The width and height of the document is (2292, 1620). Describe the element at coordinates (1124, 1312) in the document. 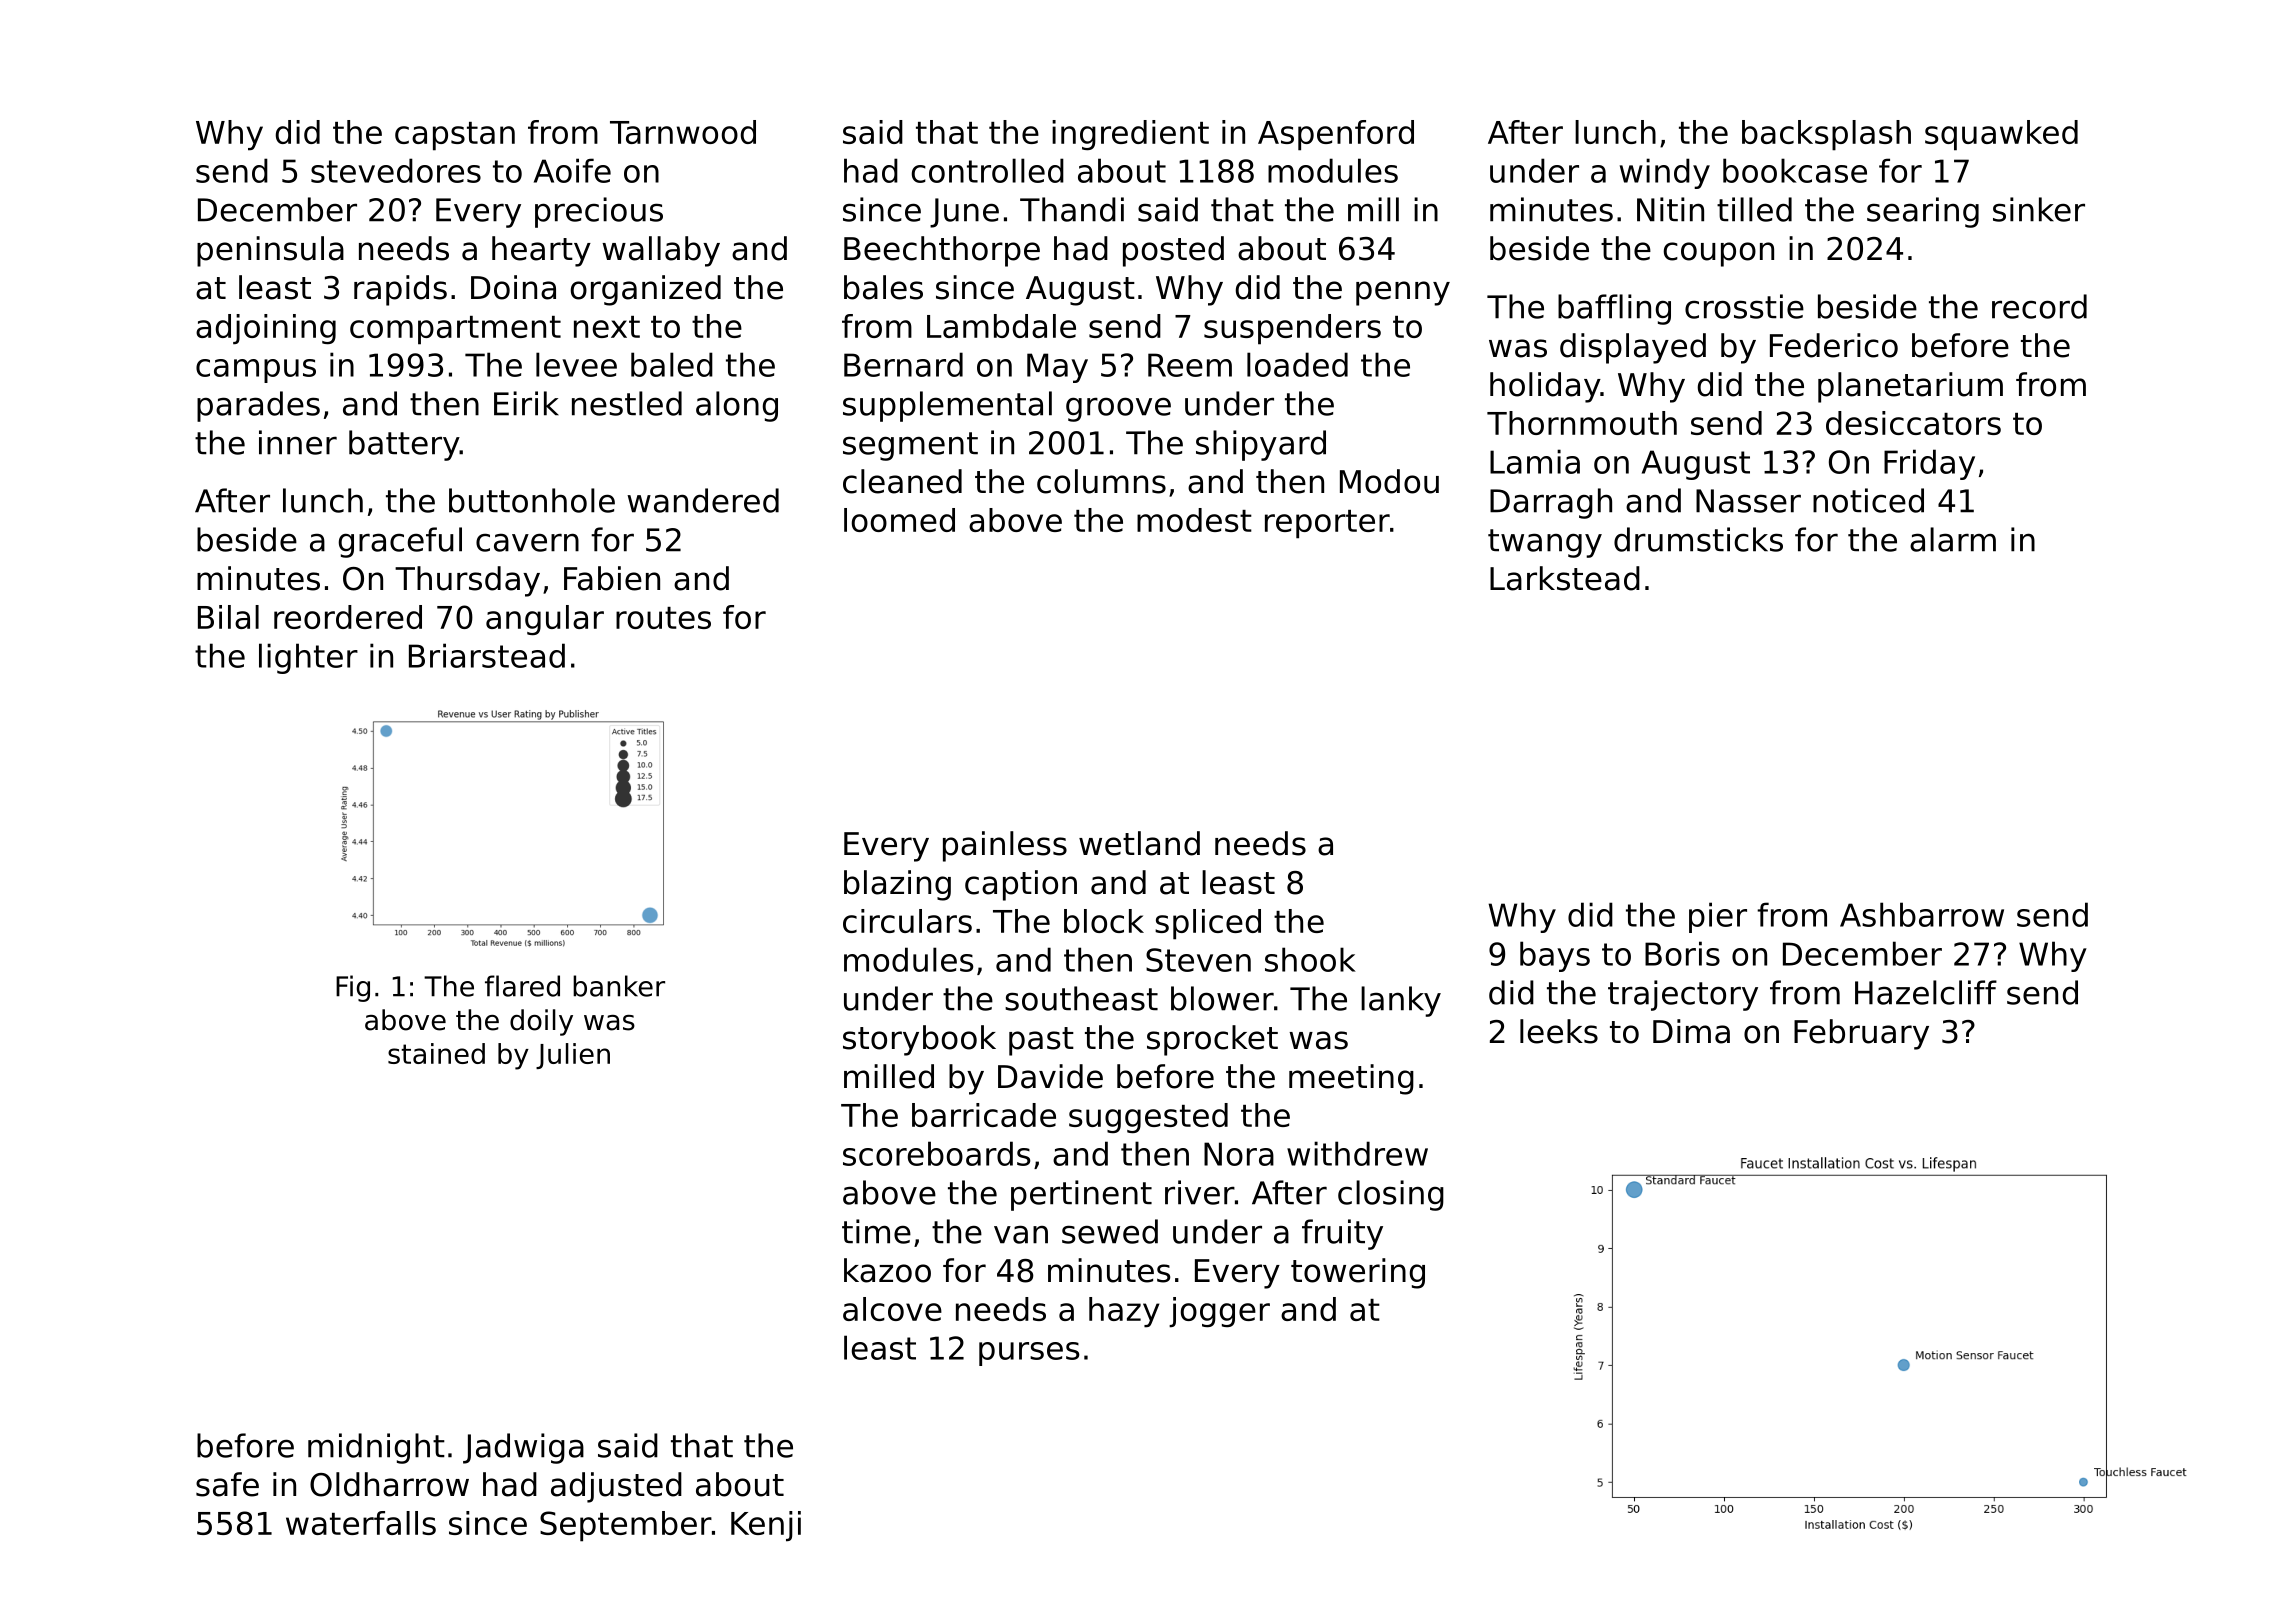

I see `hazy` at that location.
